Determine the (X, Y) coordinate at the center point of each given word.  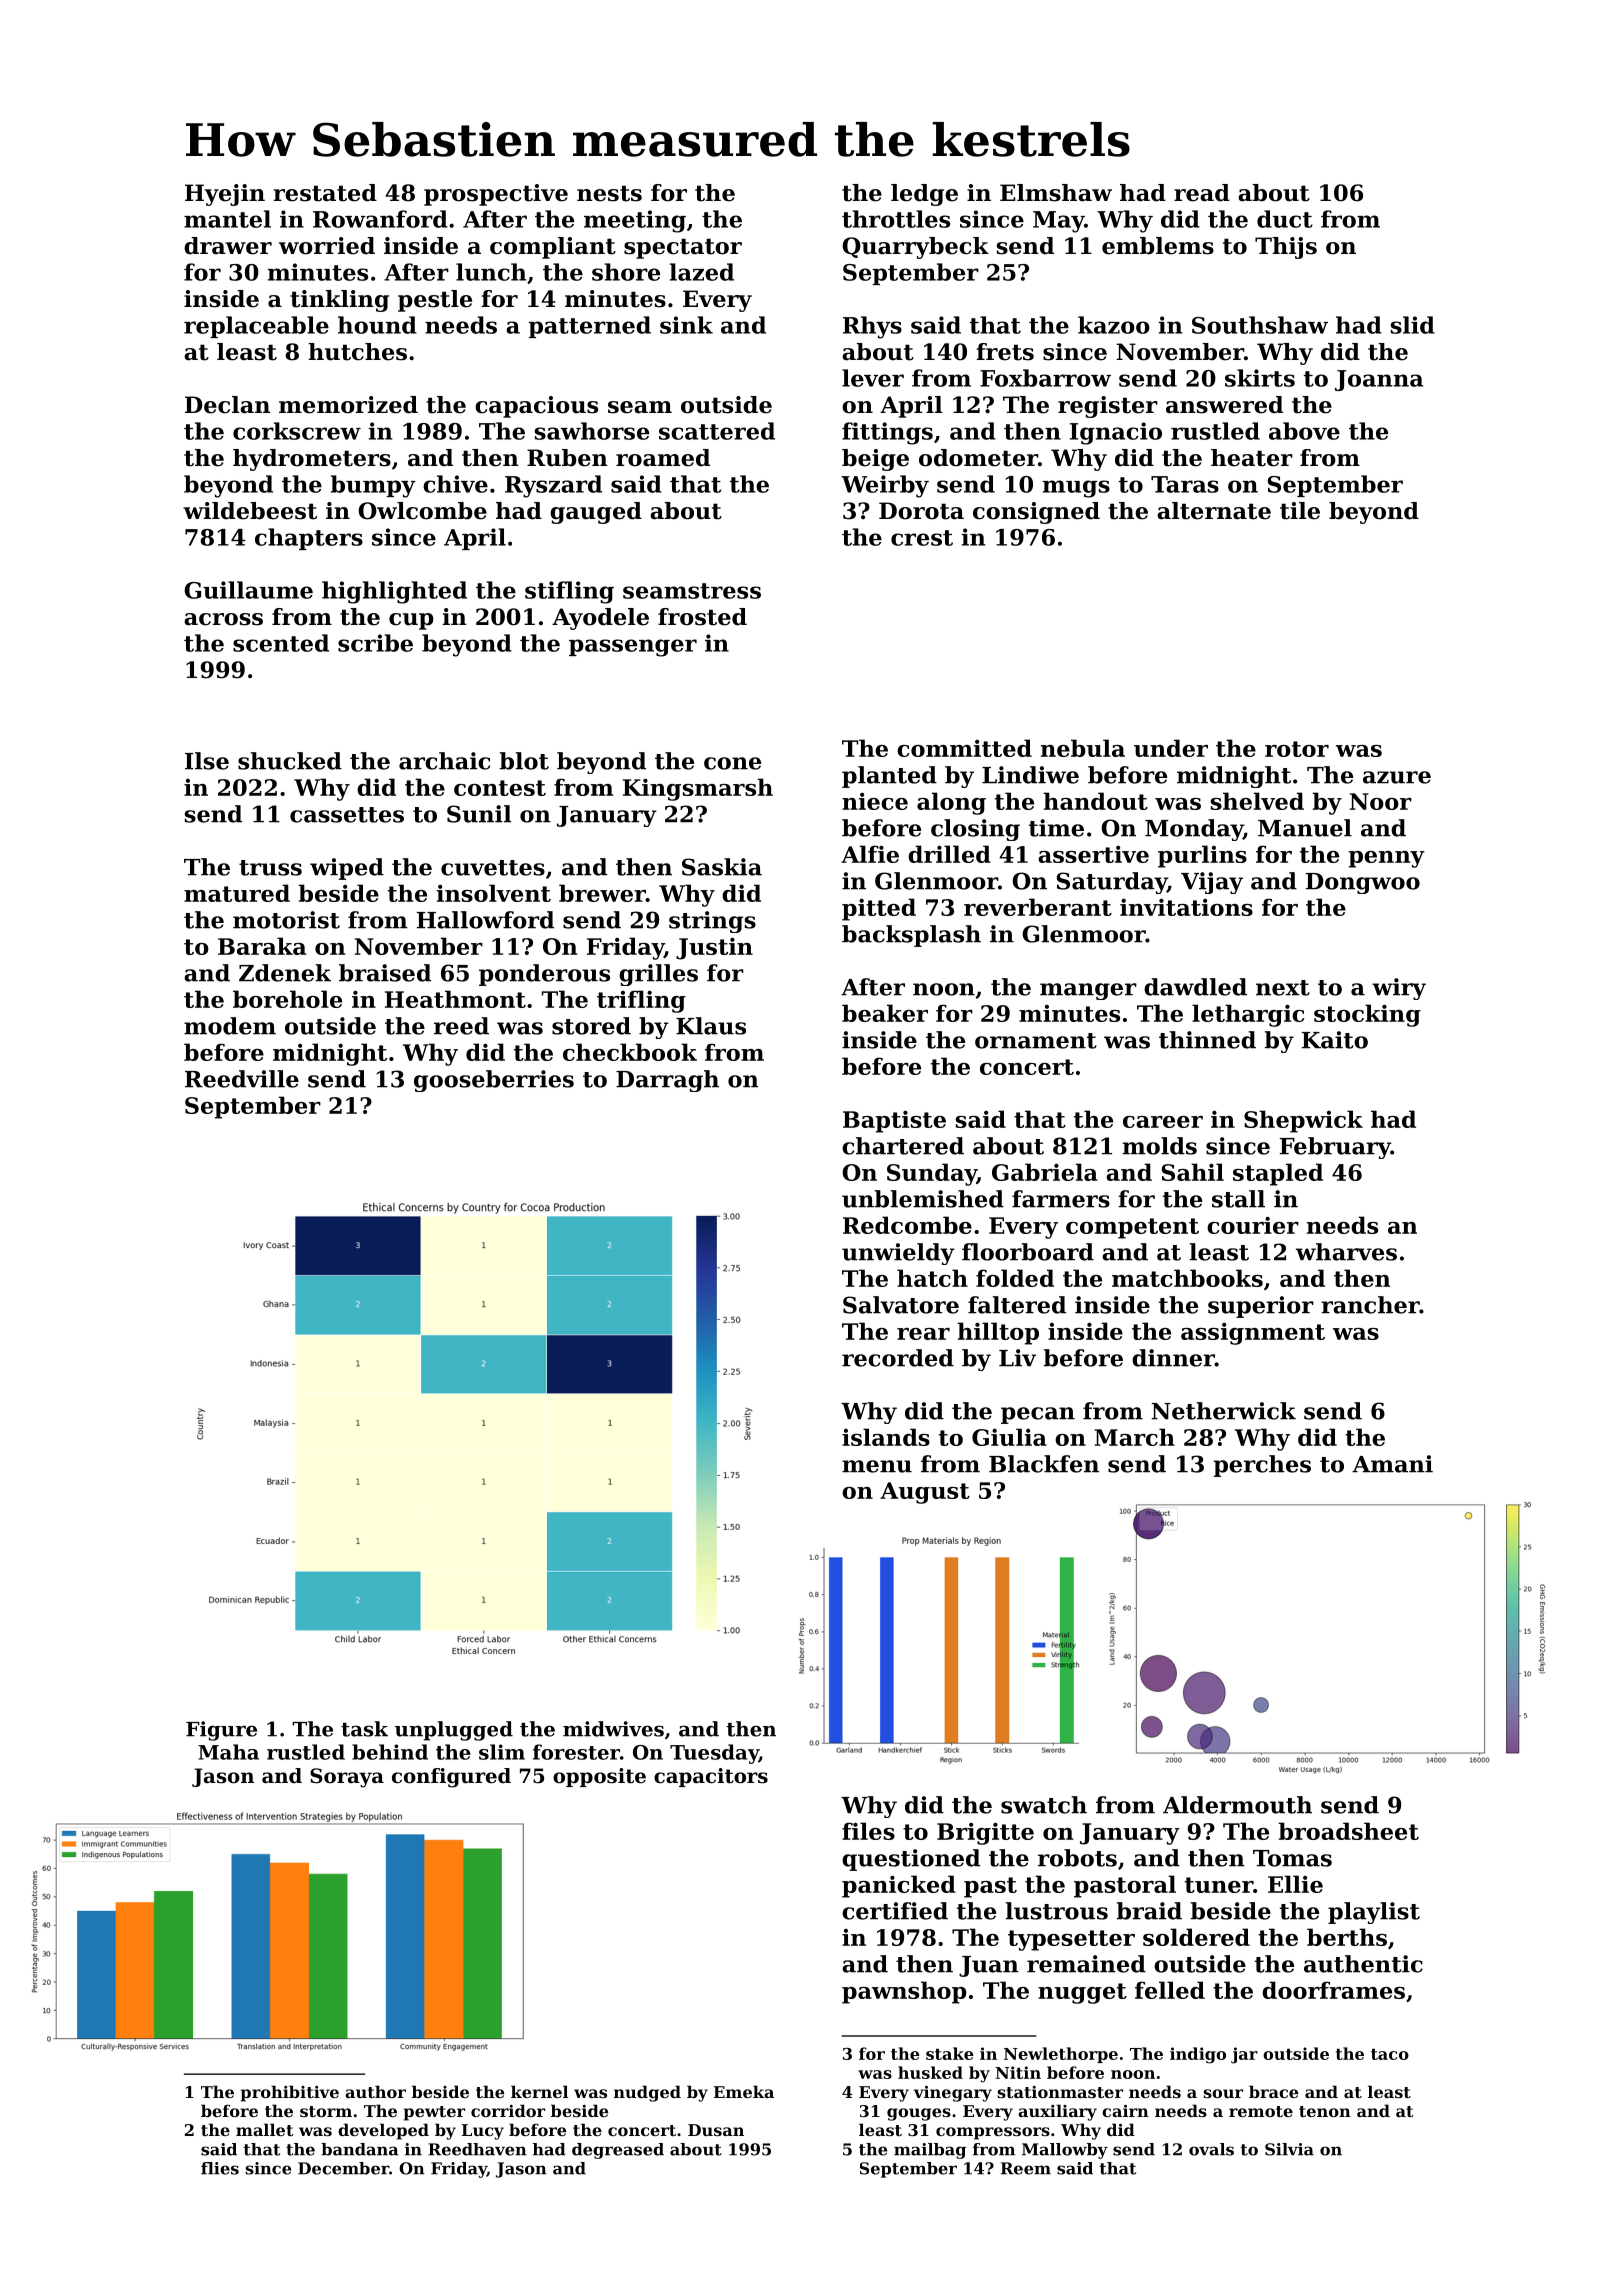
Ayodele (600, 619)
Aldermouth (1237, 1805)
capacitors (711, 1777)
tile (1300, 511)
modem (230, 1026)
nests (609, 193)
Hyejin (225, 195)
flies (220, 2168)
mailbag (930, 2151)
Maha (228, 1752)
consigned (1036, 513)
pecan (1038, 1415)
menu (877, 1466)
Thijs (1286, 248)
